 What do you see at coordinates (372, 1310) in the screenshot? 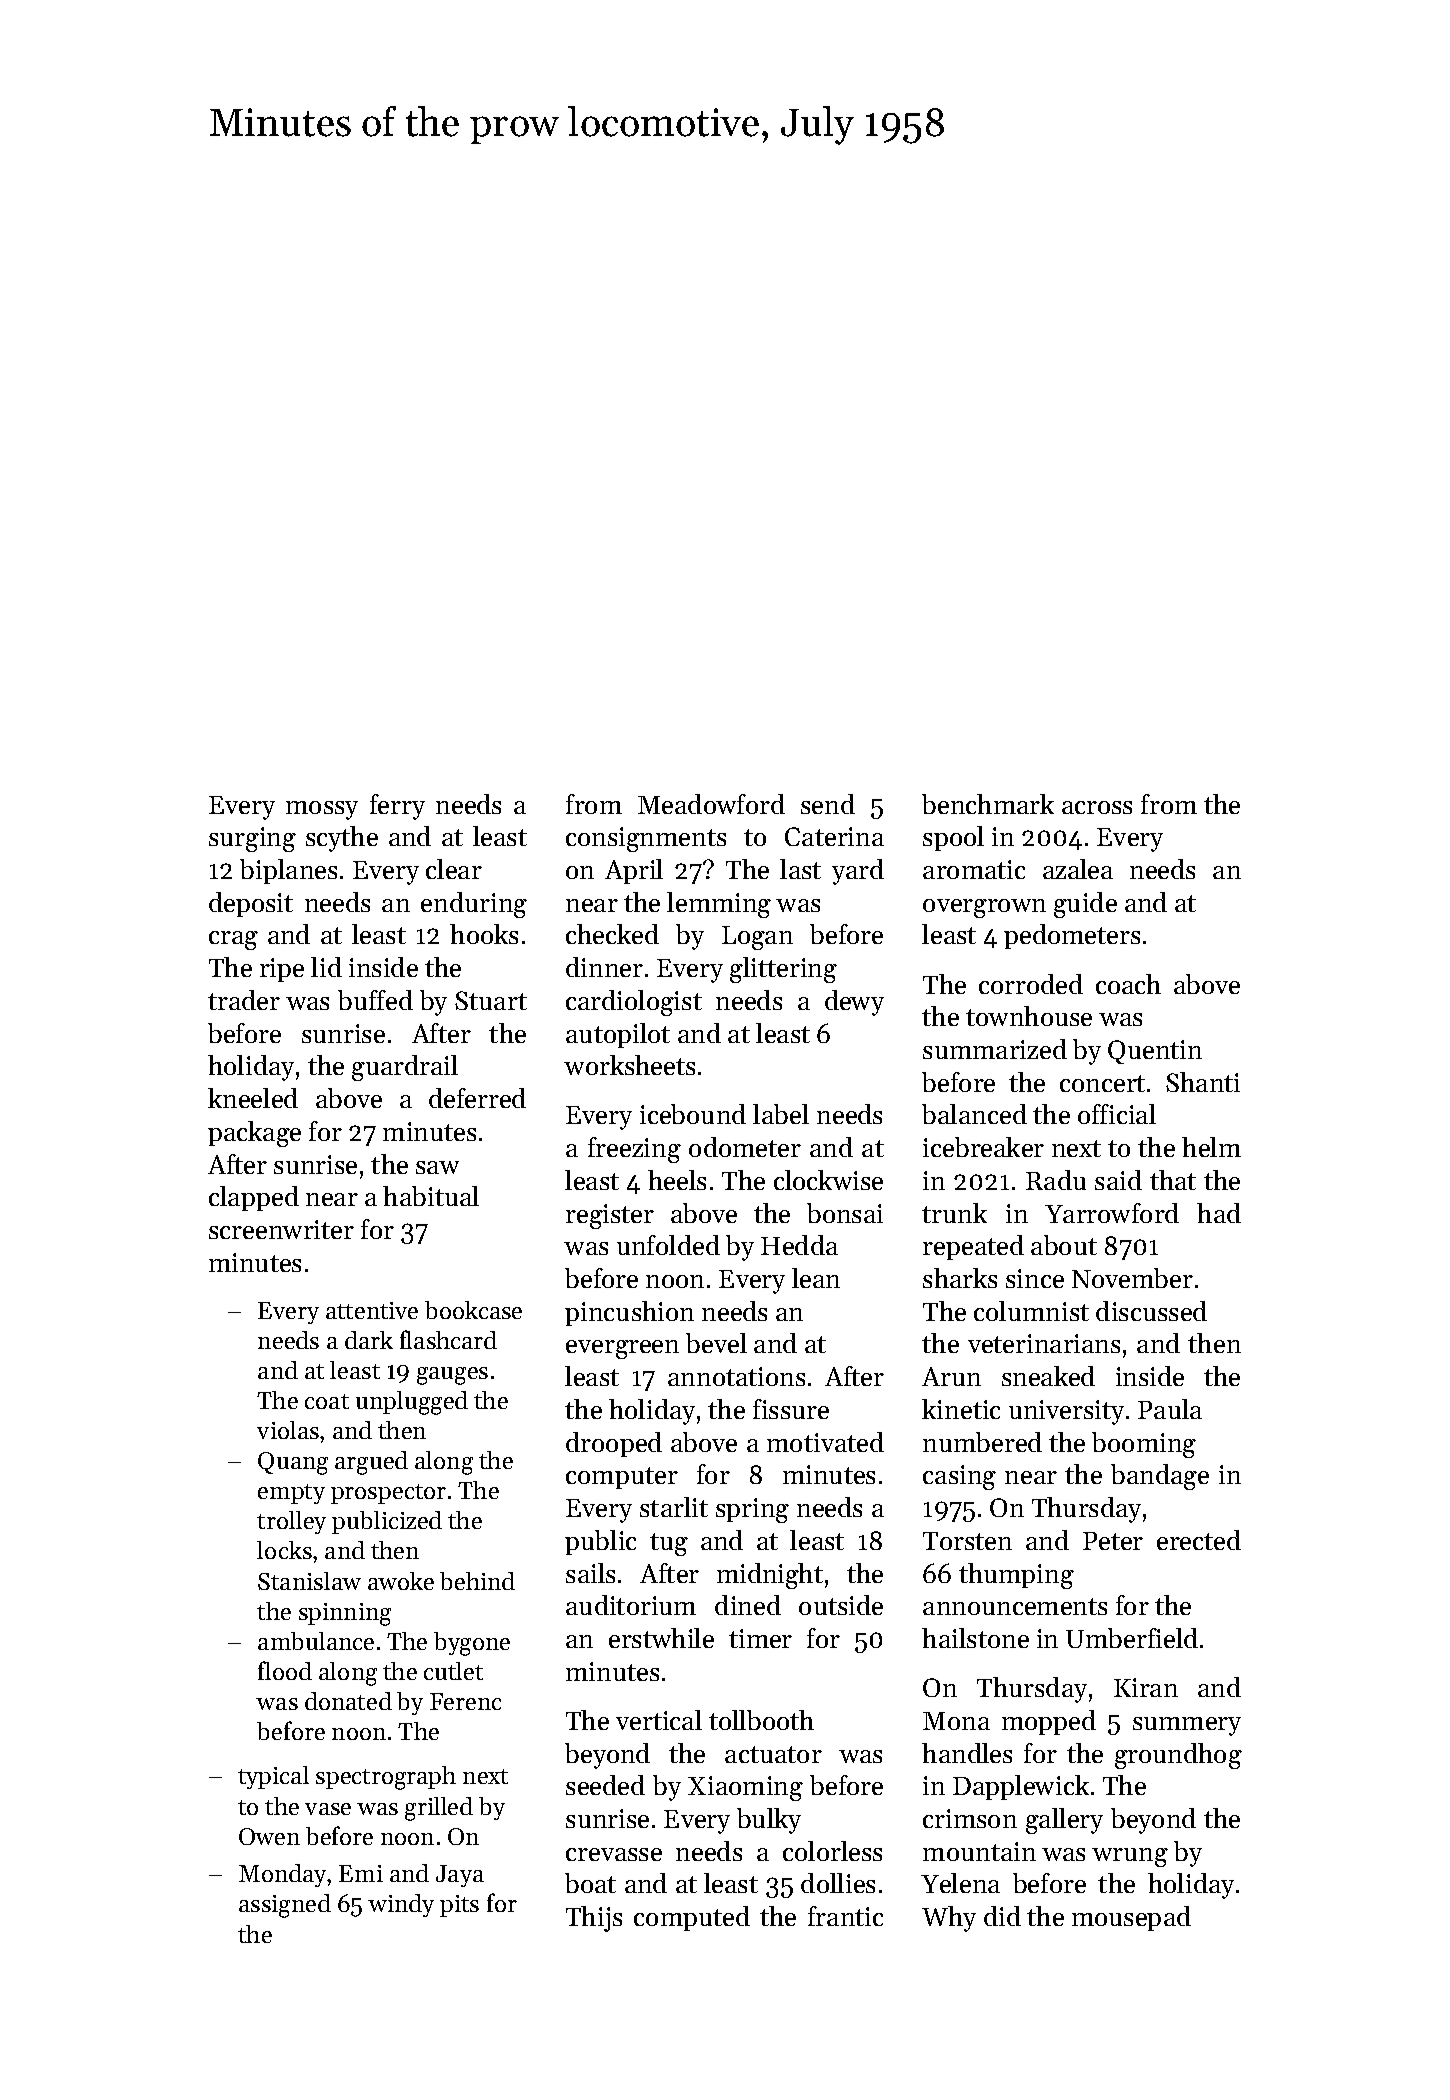
I see `attentive` at bounding box center [372, 1310].
